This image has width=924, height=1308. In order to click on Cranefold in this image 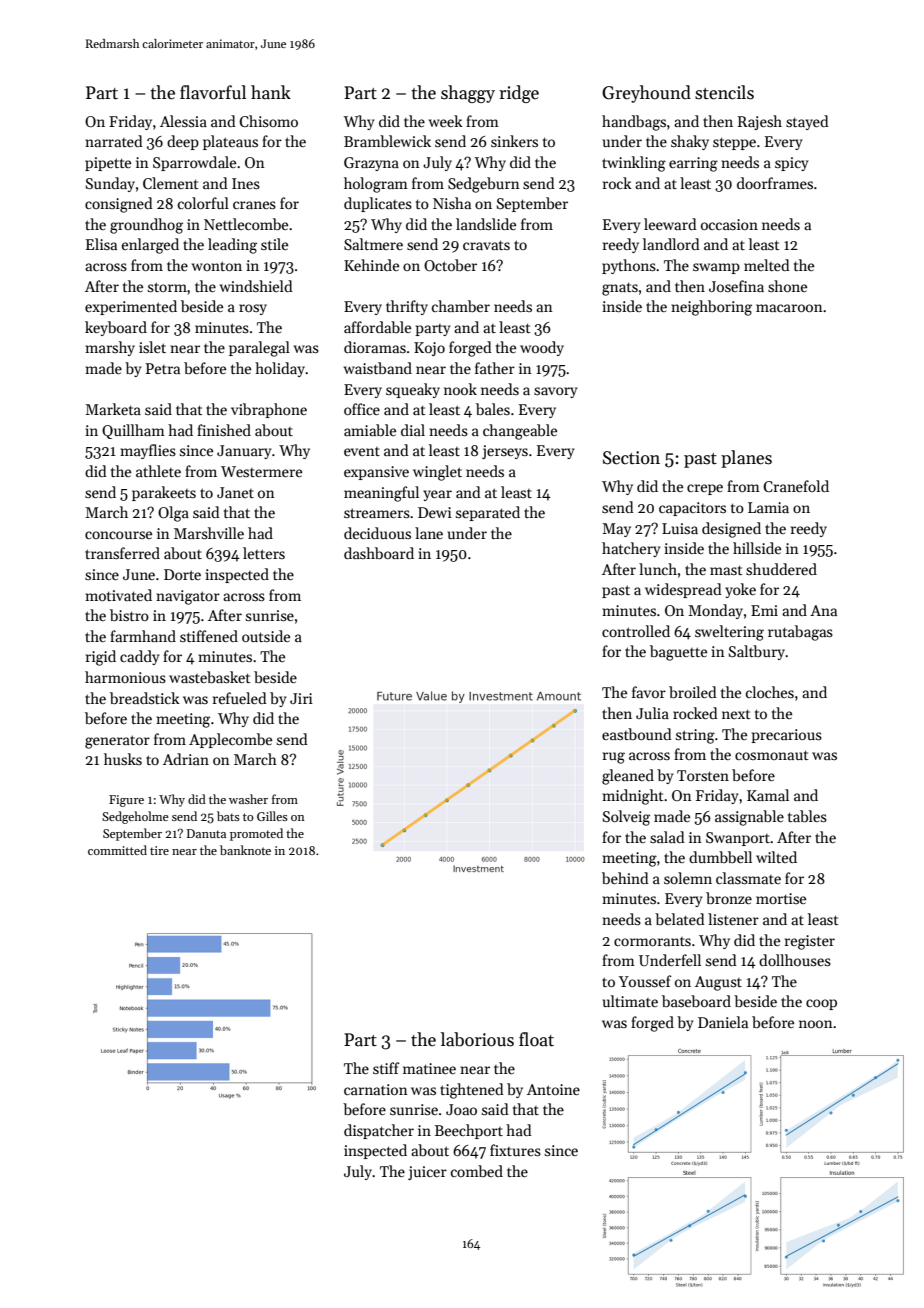, I will do `click(796, 486)`.
